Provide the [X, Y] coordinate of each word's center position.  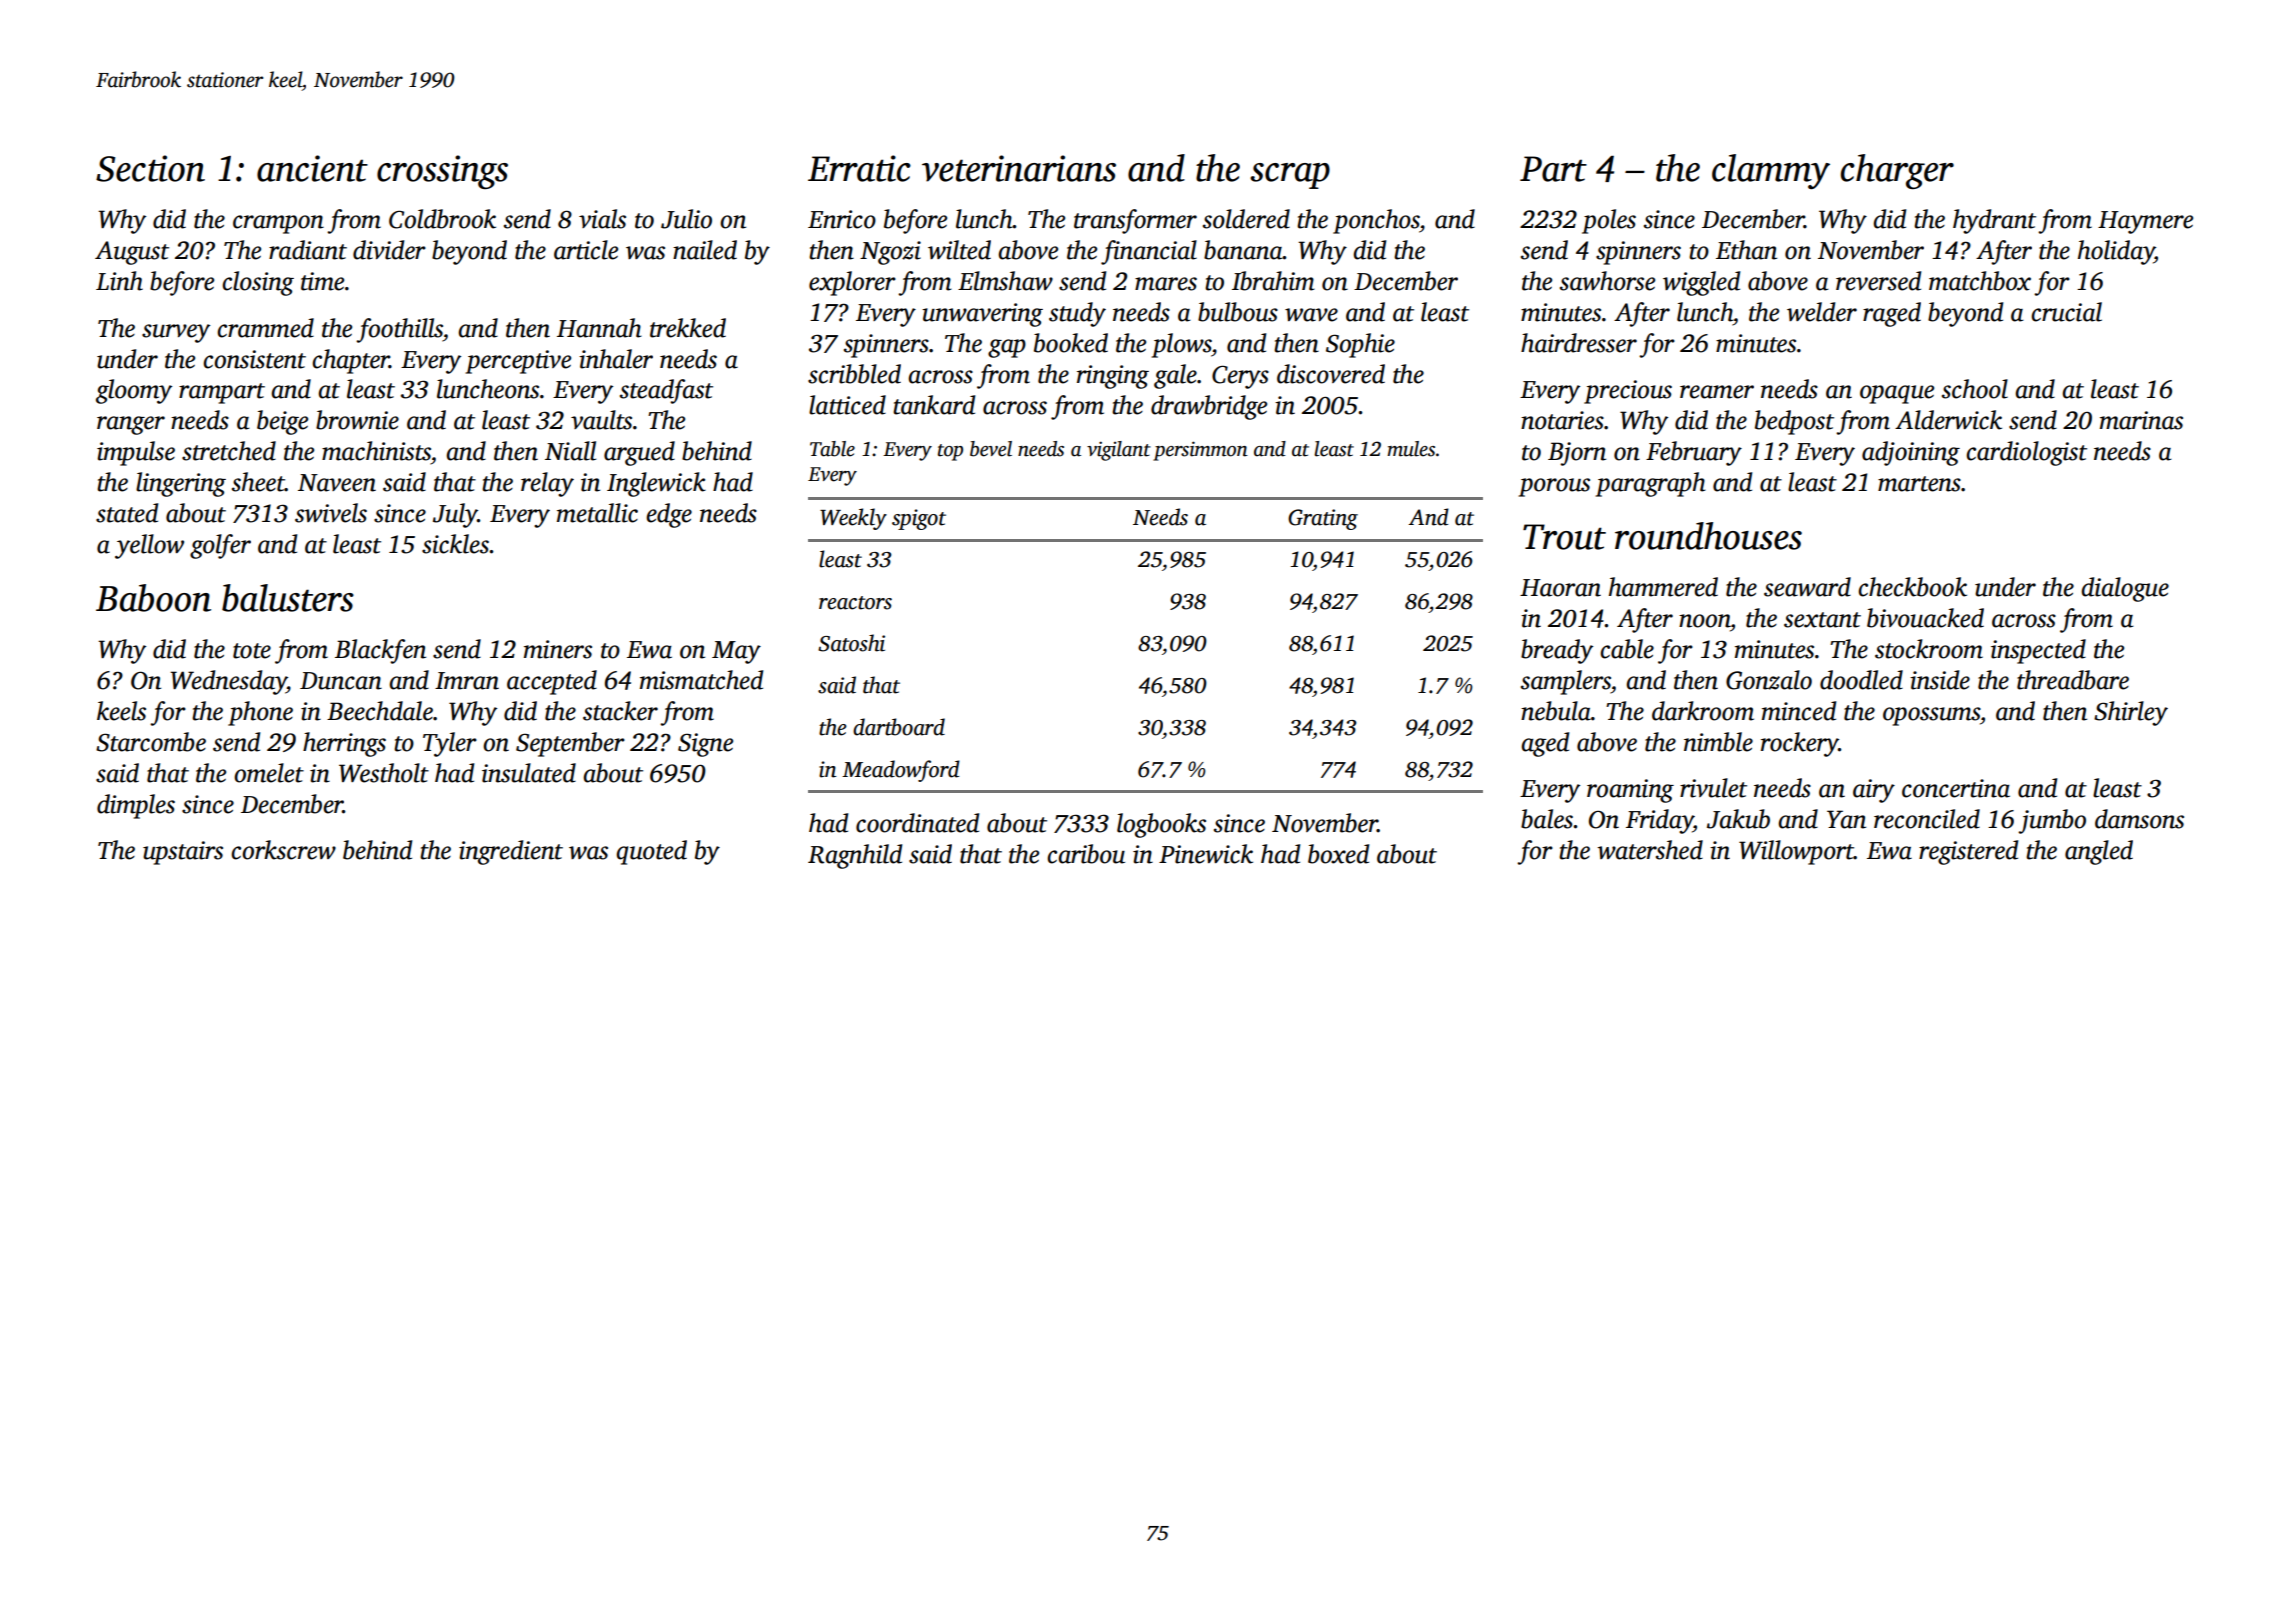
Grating [1323, 519]
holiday [2116, 252]
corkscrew [283, 850]
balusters [288, 598]
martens [1919, 484]
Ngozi [890, 253]
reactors [855, 603]
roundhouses [1708, 536]
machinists [376, 451]
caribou [1086, 854]
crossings [442, 172]
